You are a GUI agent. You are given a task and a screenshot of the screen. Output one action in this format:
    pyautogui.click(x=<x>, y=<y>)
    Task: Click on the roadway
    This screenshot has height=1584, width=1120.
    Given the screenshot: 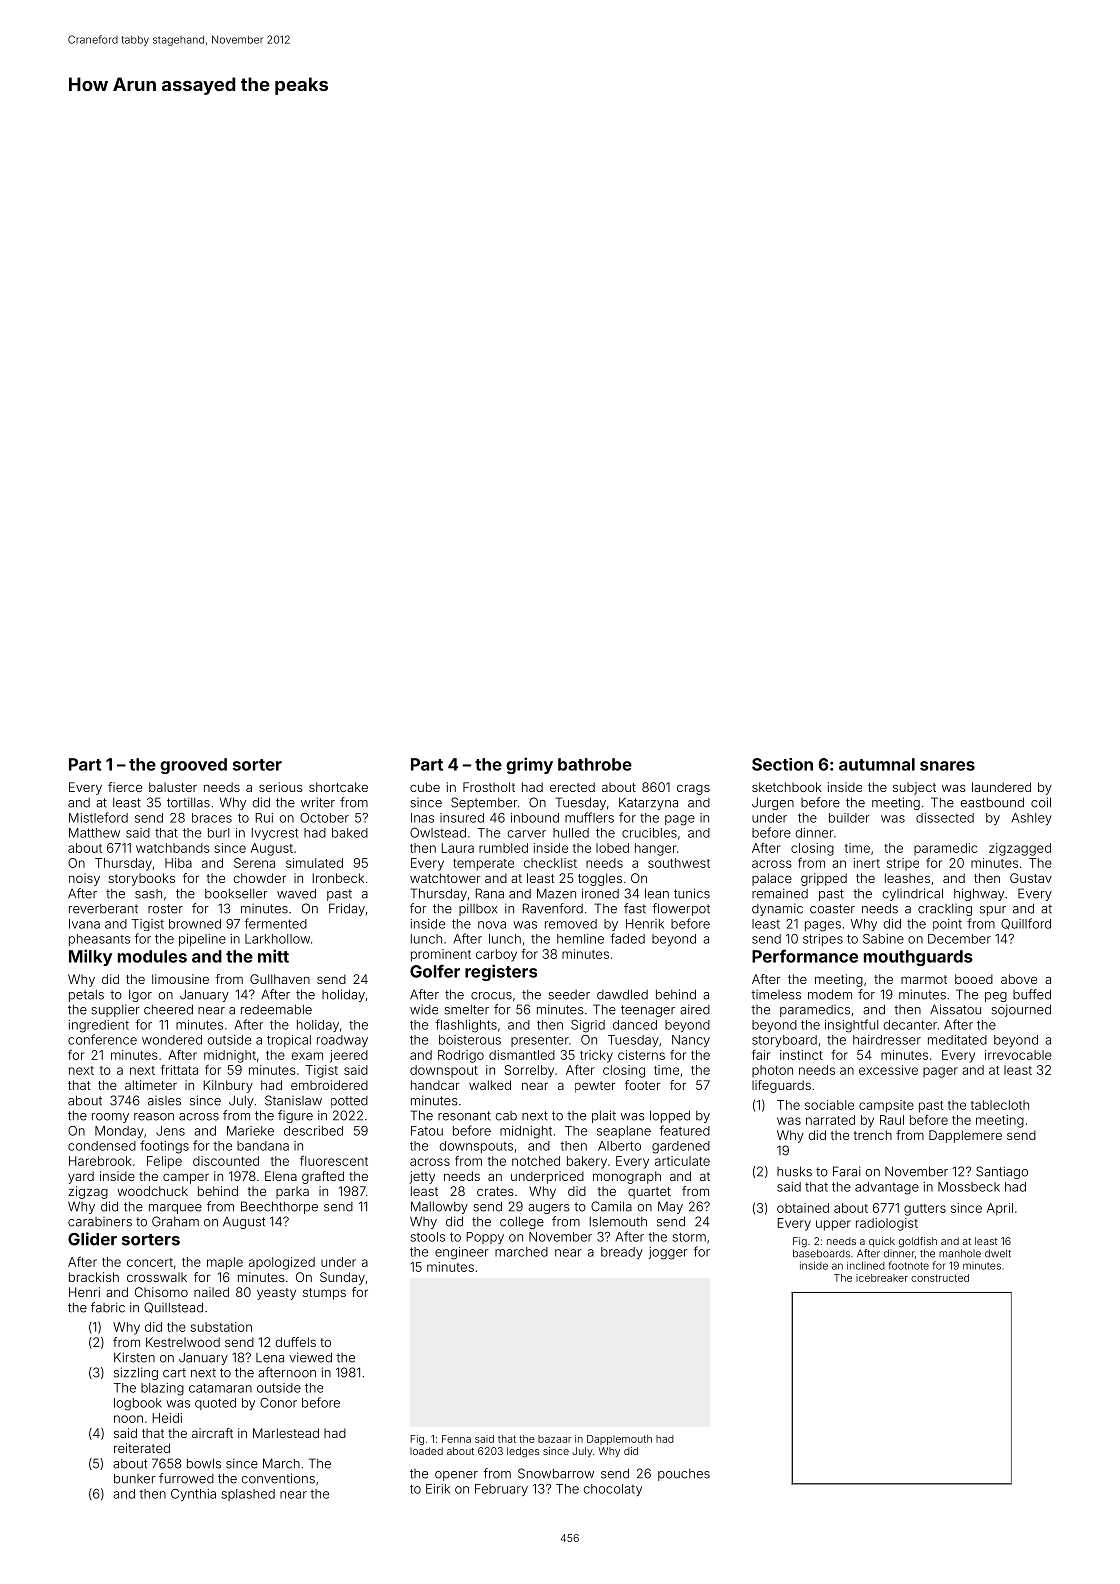 What is the action you would take?
    pyautogui.click(x=342, y=1041)
